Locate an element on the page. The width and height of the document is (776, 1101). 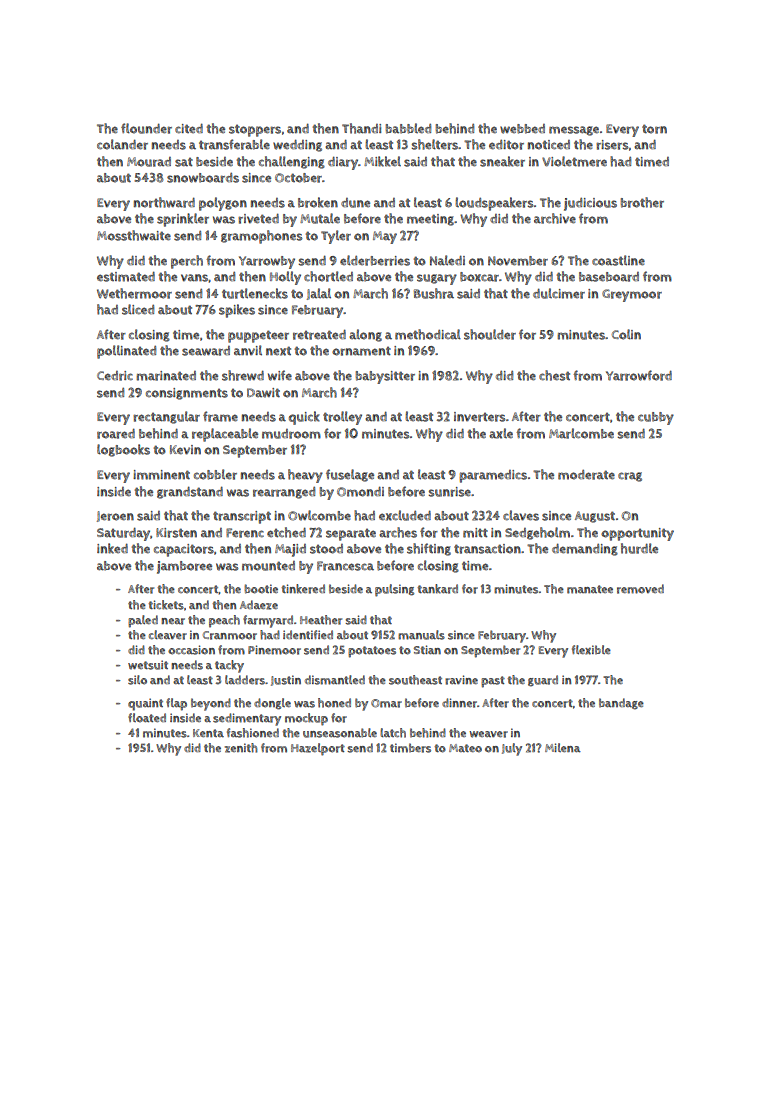
bandage is located at coordinates (621, 704).
